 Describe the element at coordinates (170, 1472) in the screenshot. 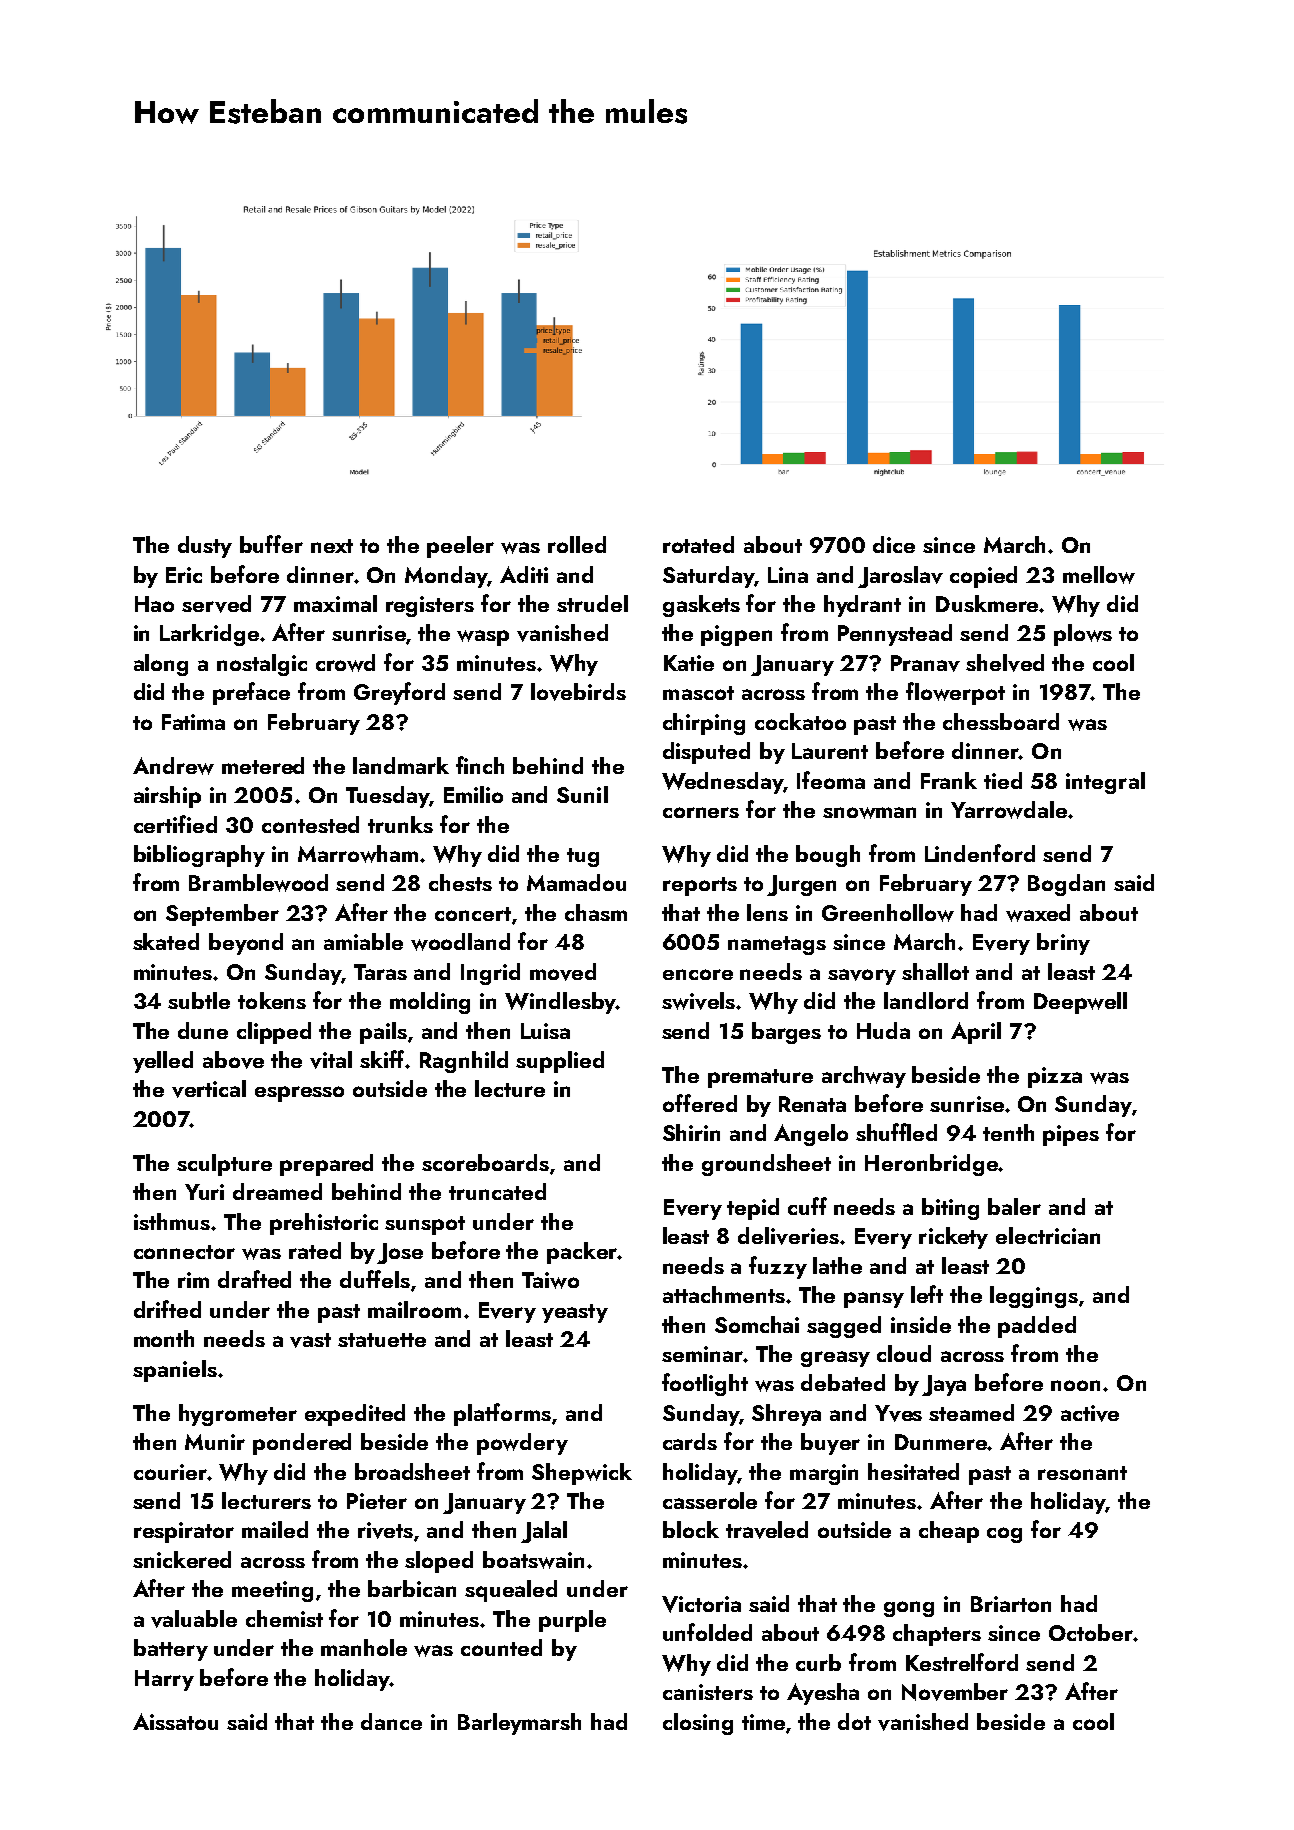

I see `courier` at that location.
